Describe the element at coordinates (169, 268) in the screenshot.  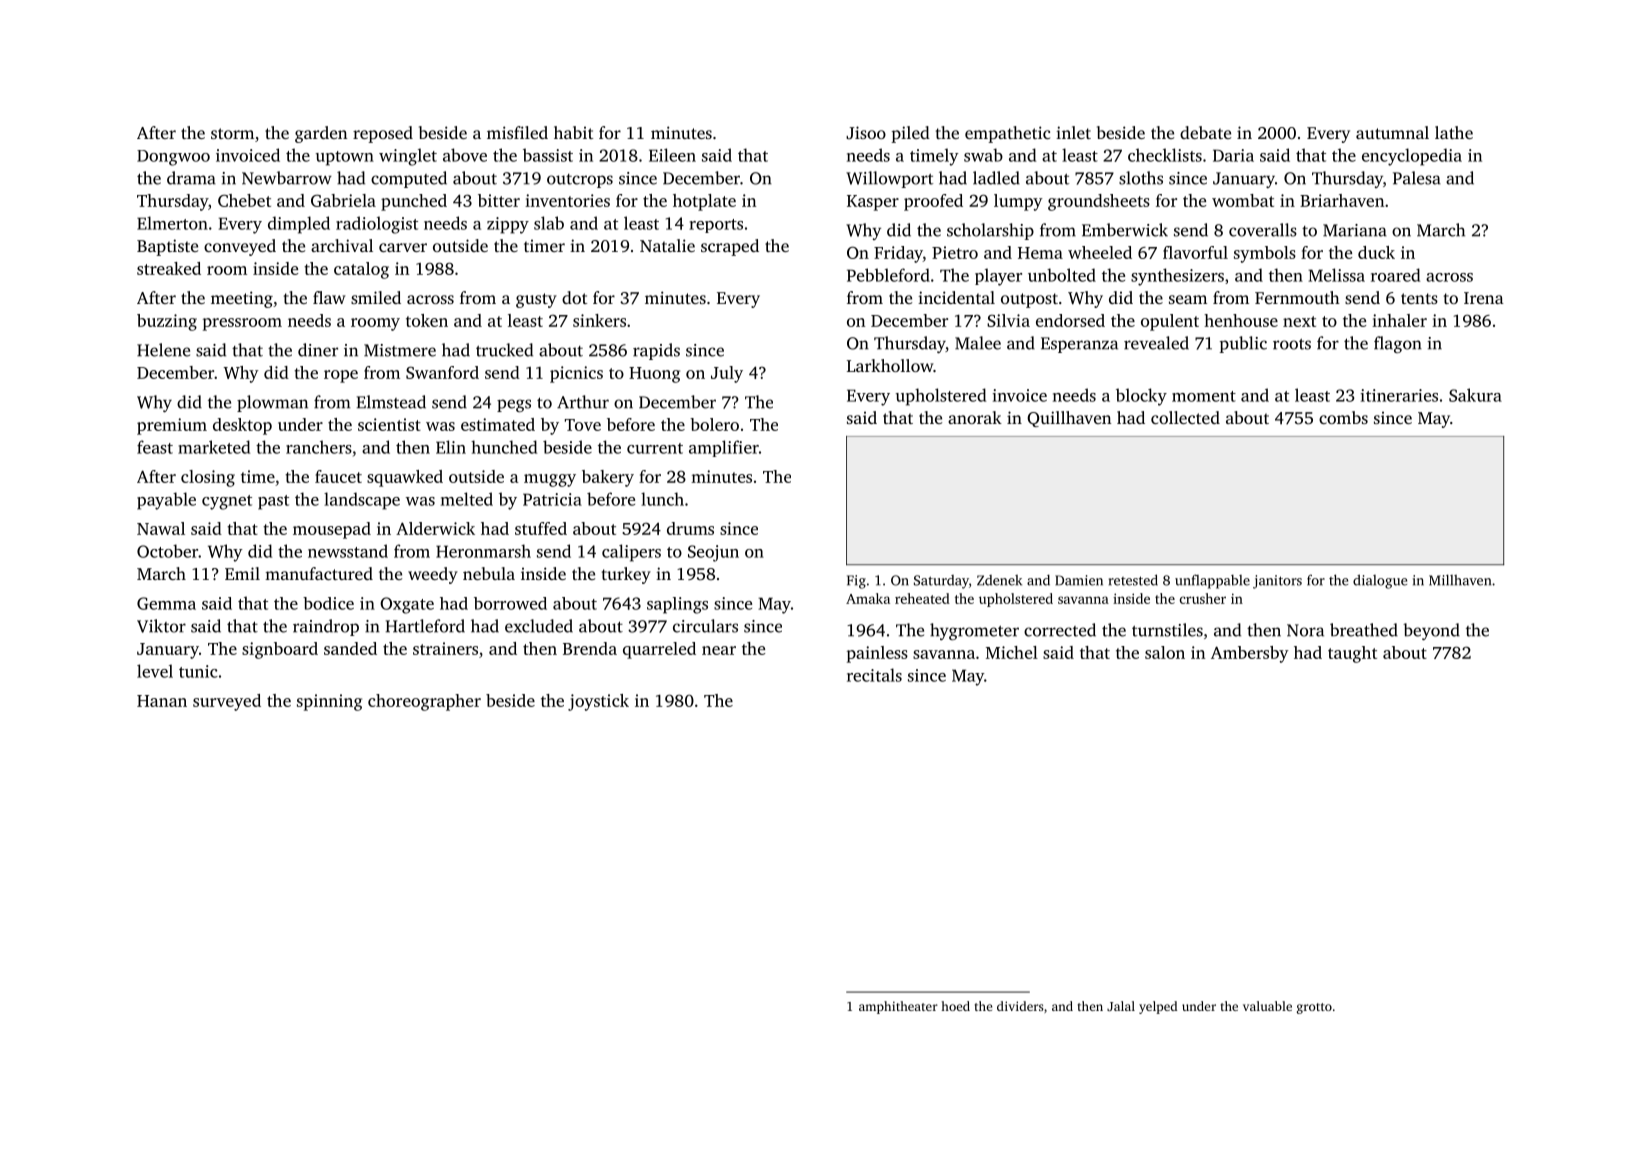
I see `streaked` at that location.
